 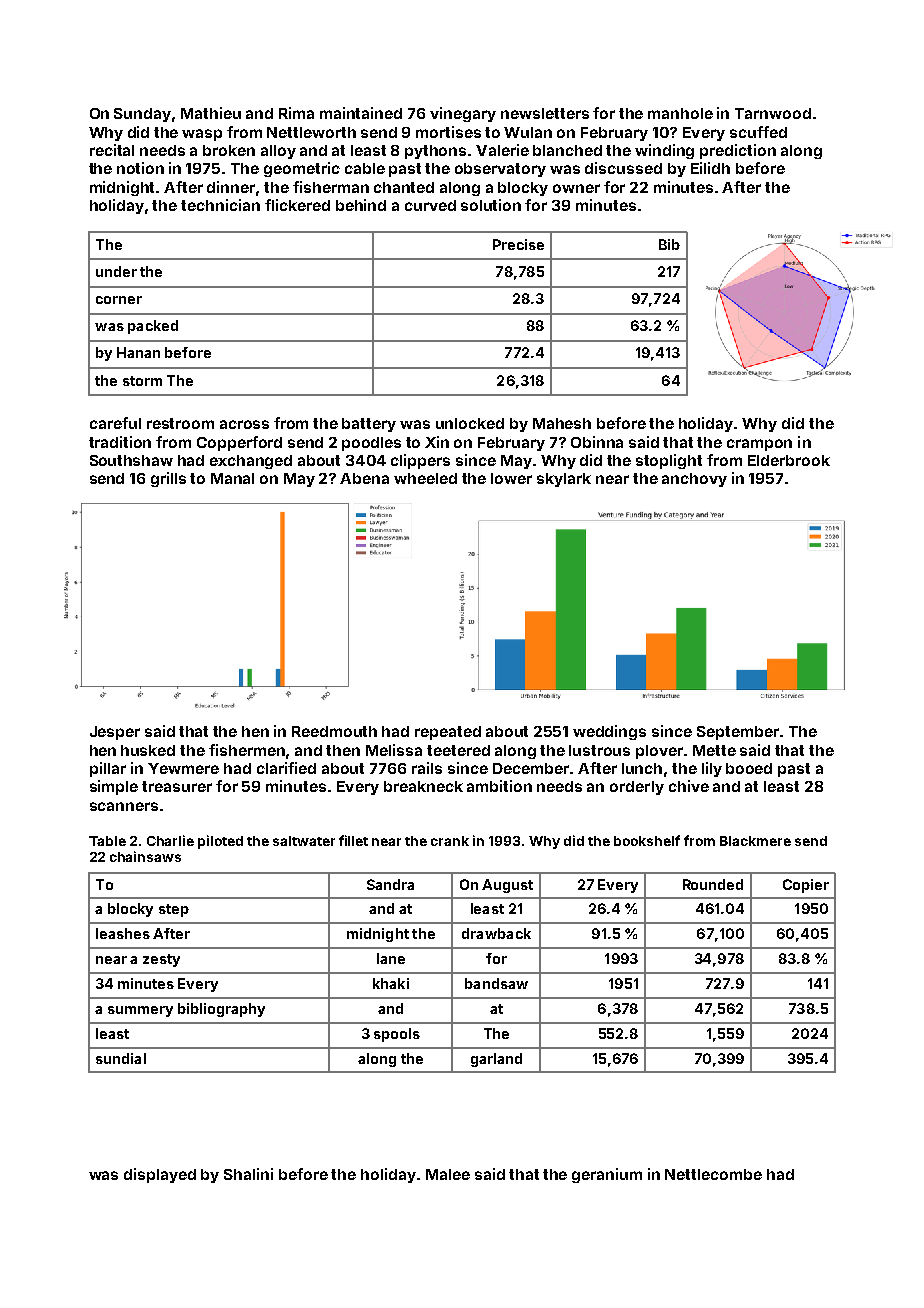 I want to click on anchovy, so click(x=694, y=480).
